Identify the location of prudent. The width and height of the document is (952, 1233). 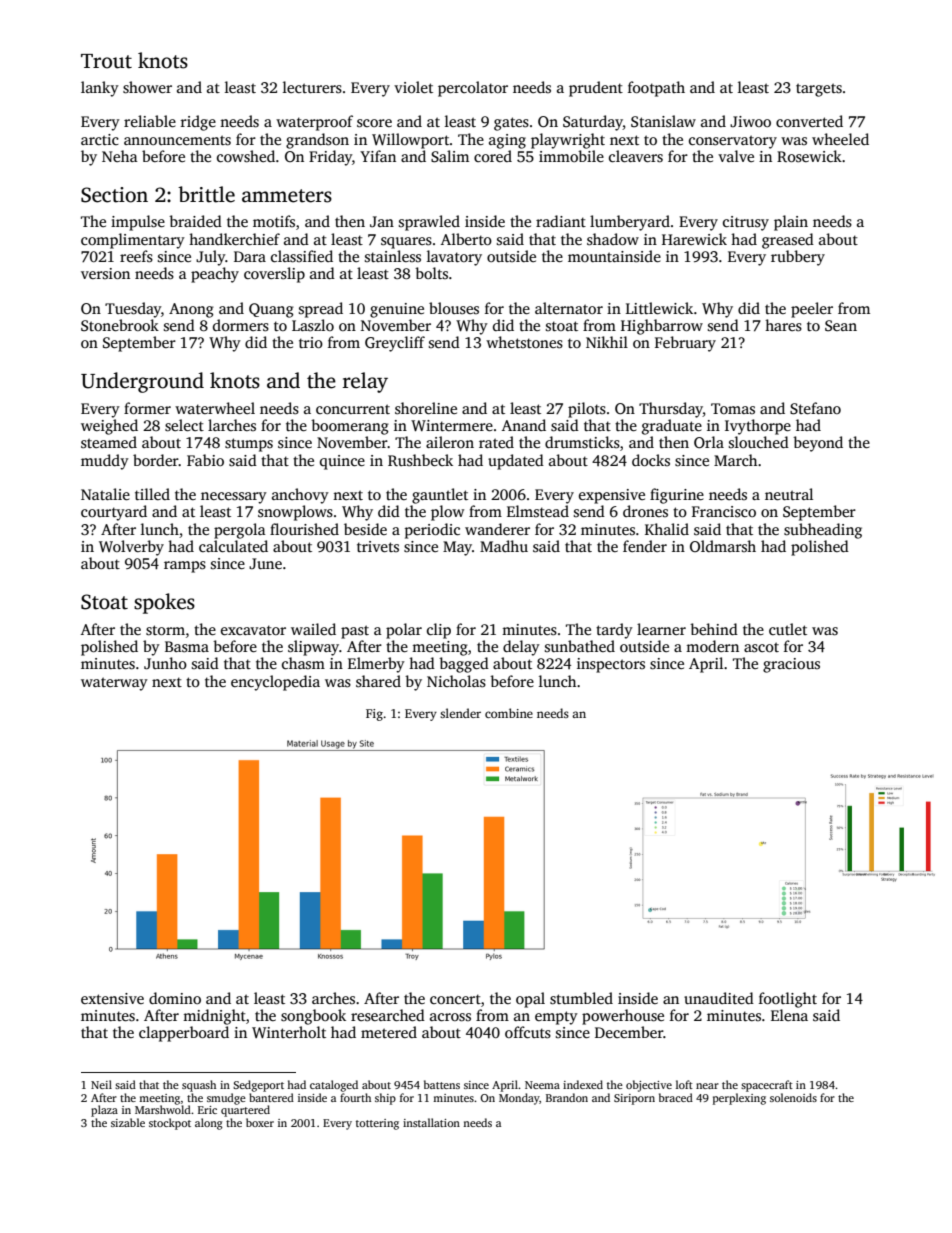
(596, 89).
